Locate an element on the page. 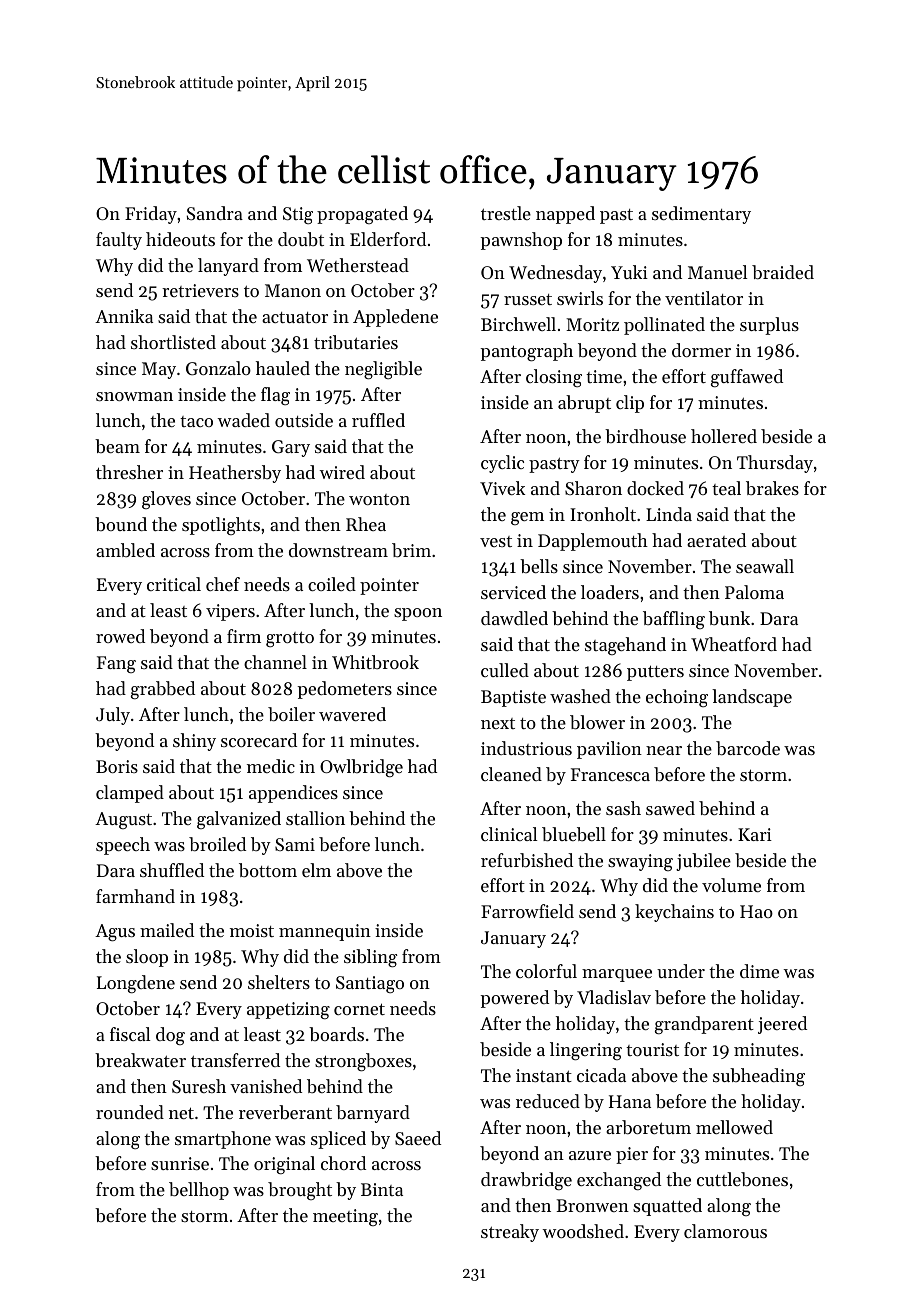 Image resolution: width=924 pixels, height=1311 pixels. napped is located at coordinates (565, 215).
